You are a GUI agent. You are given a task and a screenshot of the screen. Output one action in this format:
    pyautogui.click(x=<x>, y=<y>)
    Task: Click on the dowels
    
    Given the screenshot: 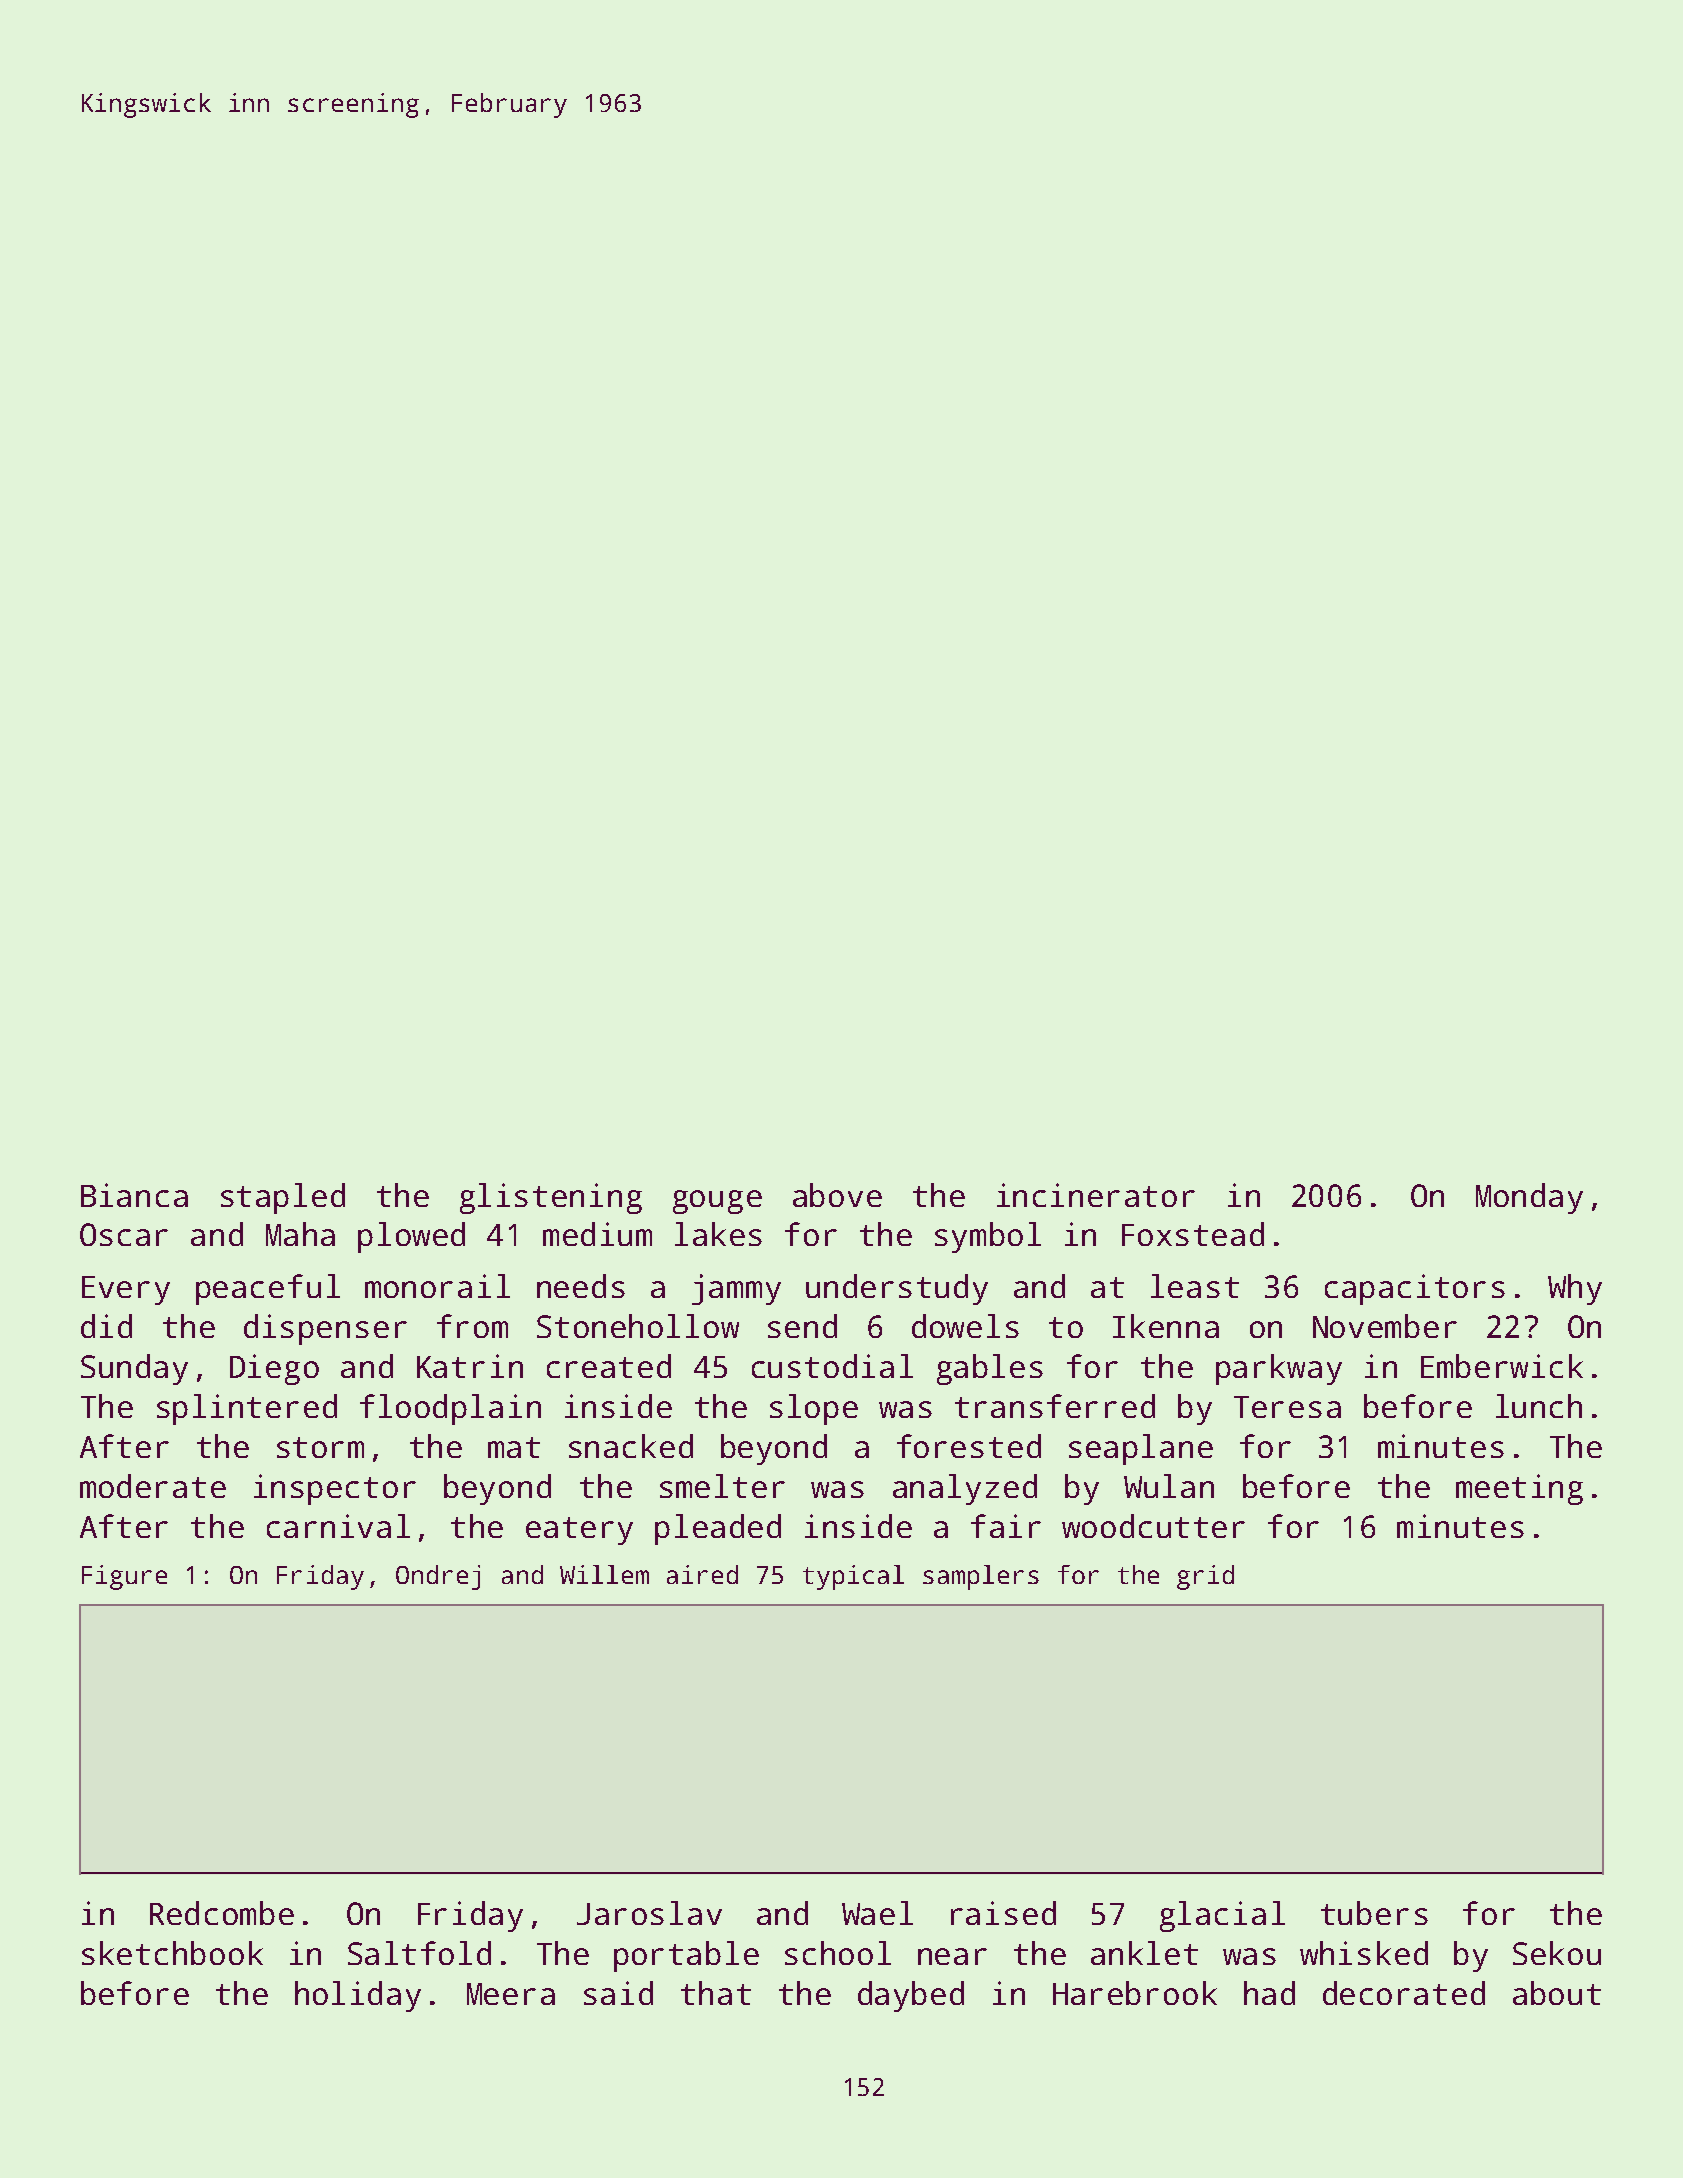 What is the action you would take?
    pyautogui.click(x=965, y=1326)
